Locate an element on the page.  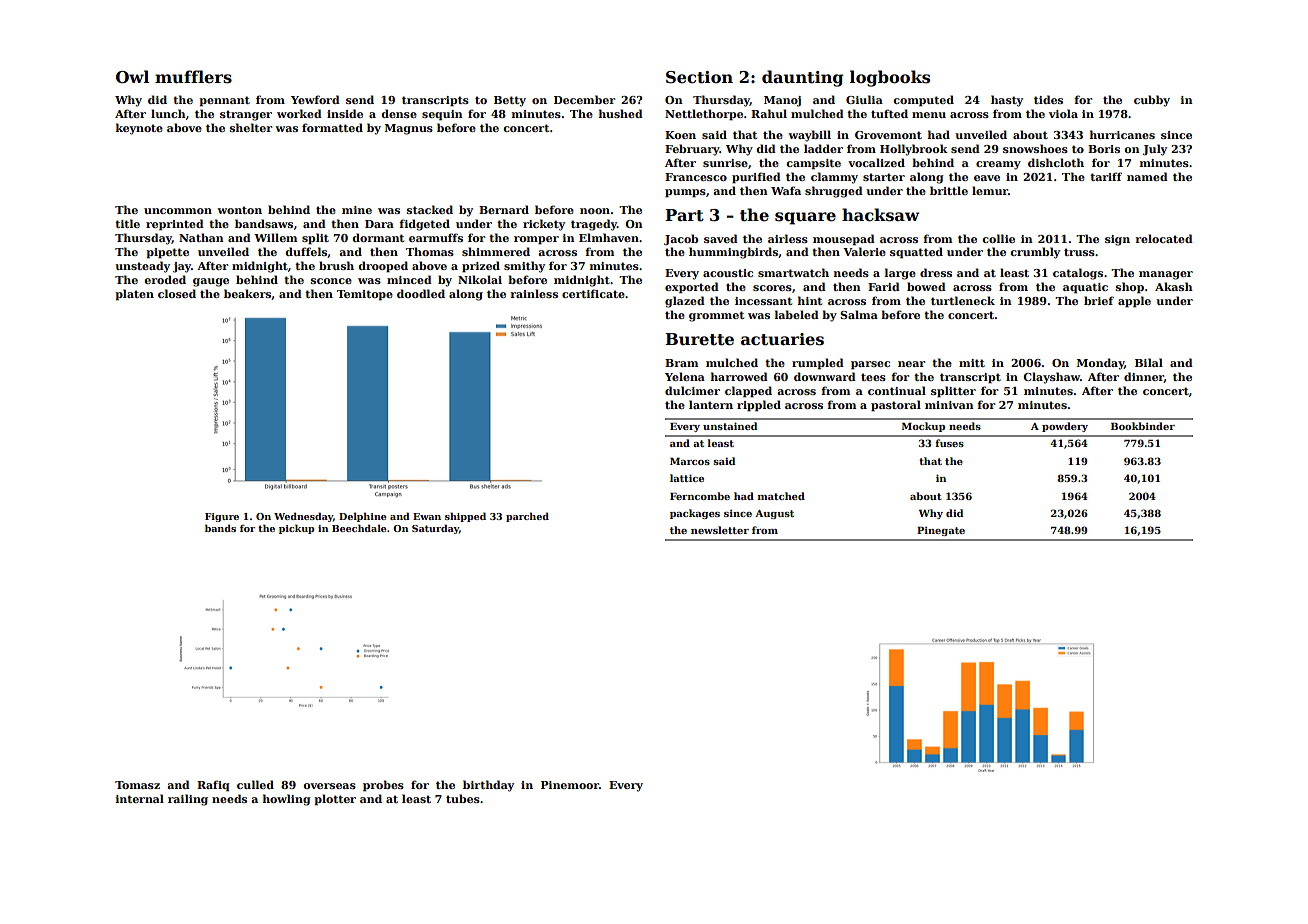
Pinemoor is located at coordinates (570, 785).
